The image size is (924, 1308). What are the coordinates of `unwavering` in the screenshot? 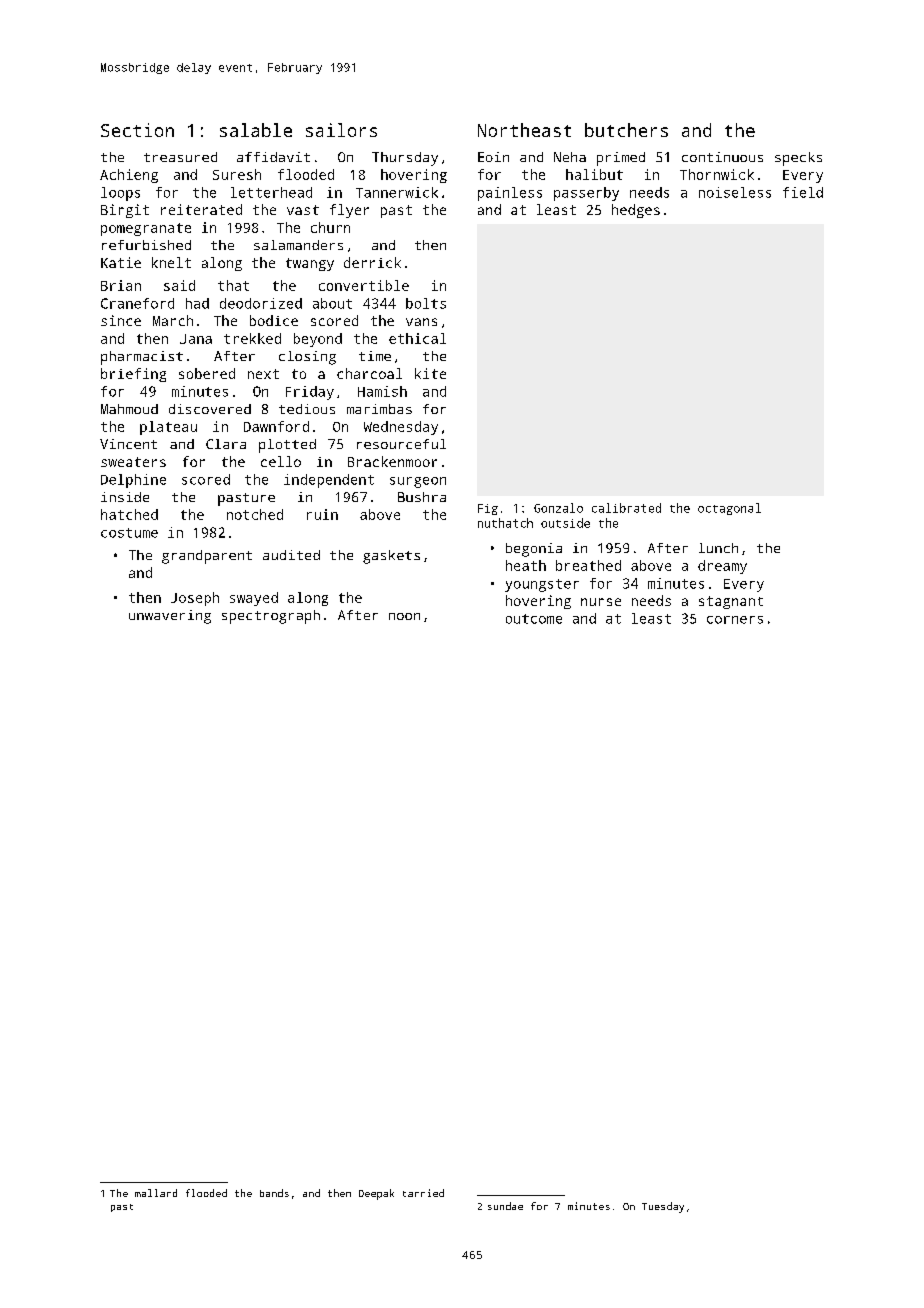 It's located at (170, 617).
